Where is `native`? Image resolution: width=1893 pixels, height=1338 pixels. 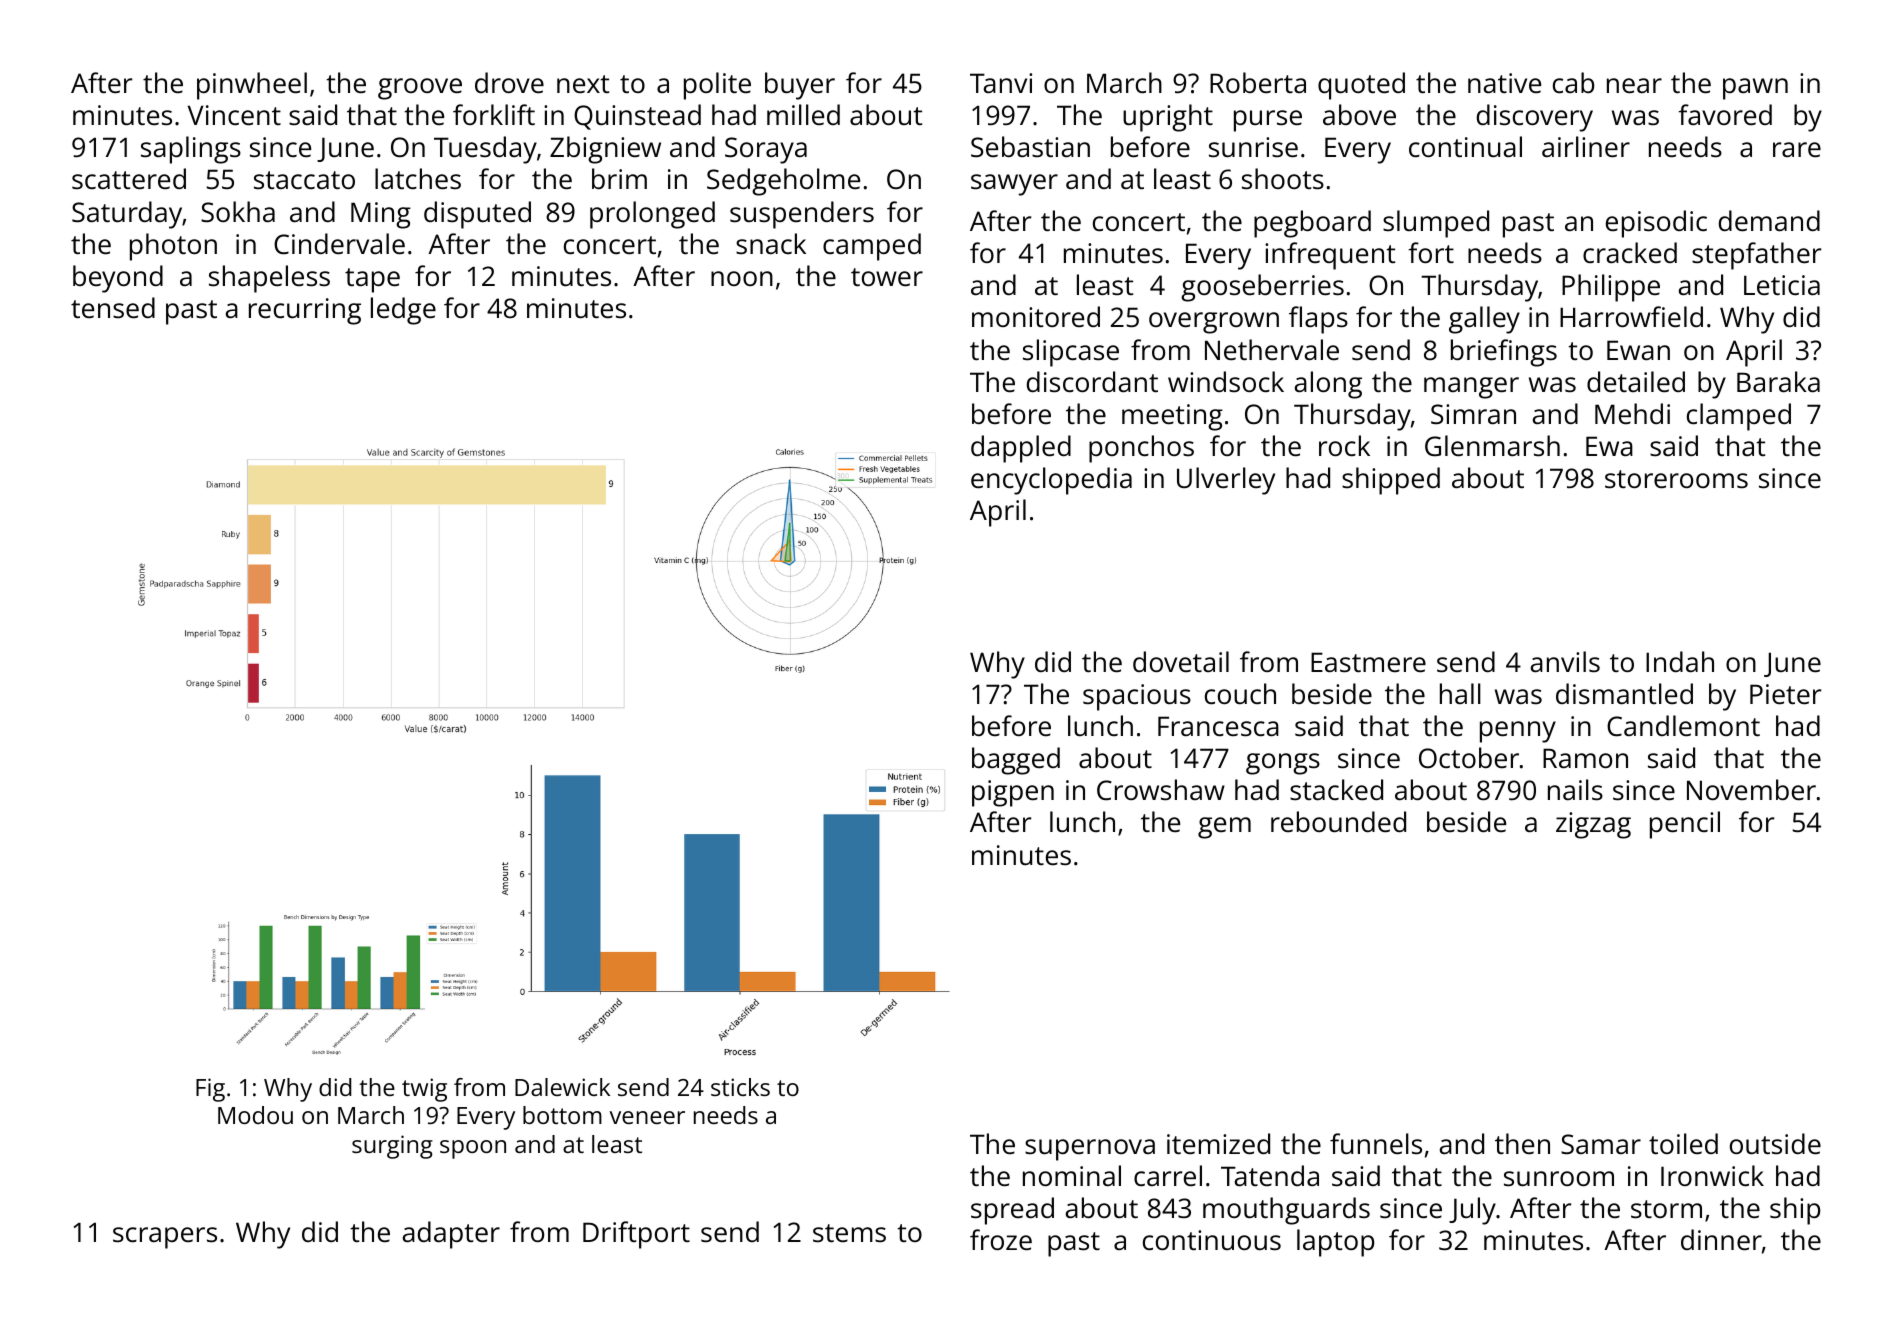 native is located at coordinates (1504, 83).
